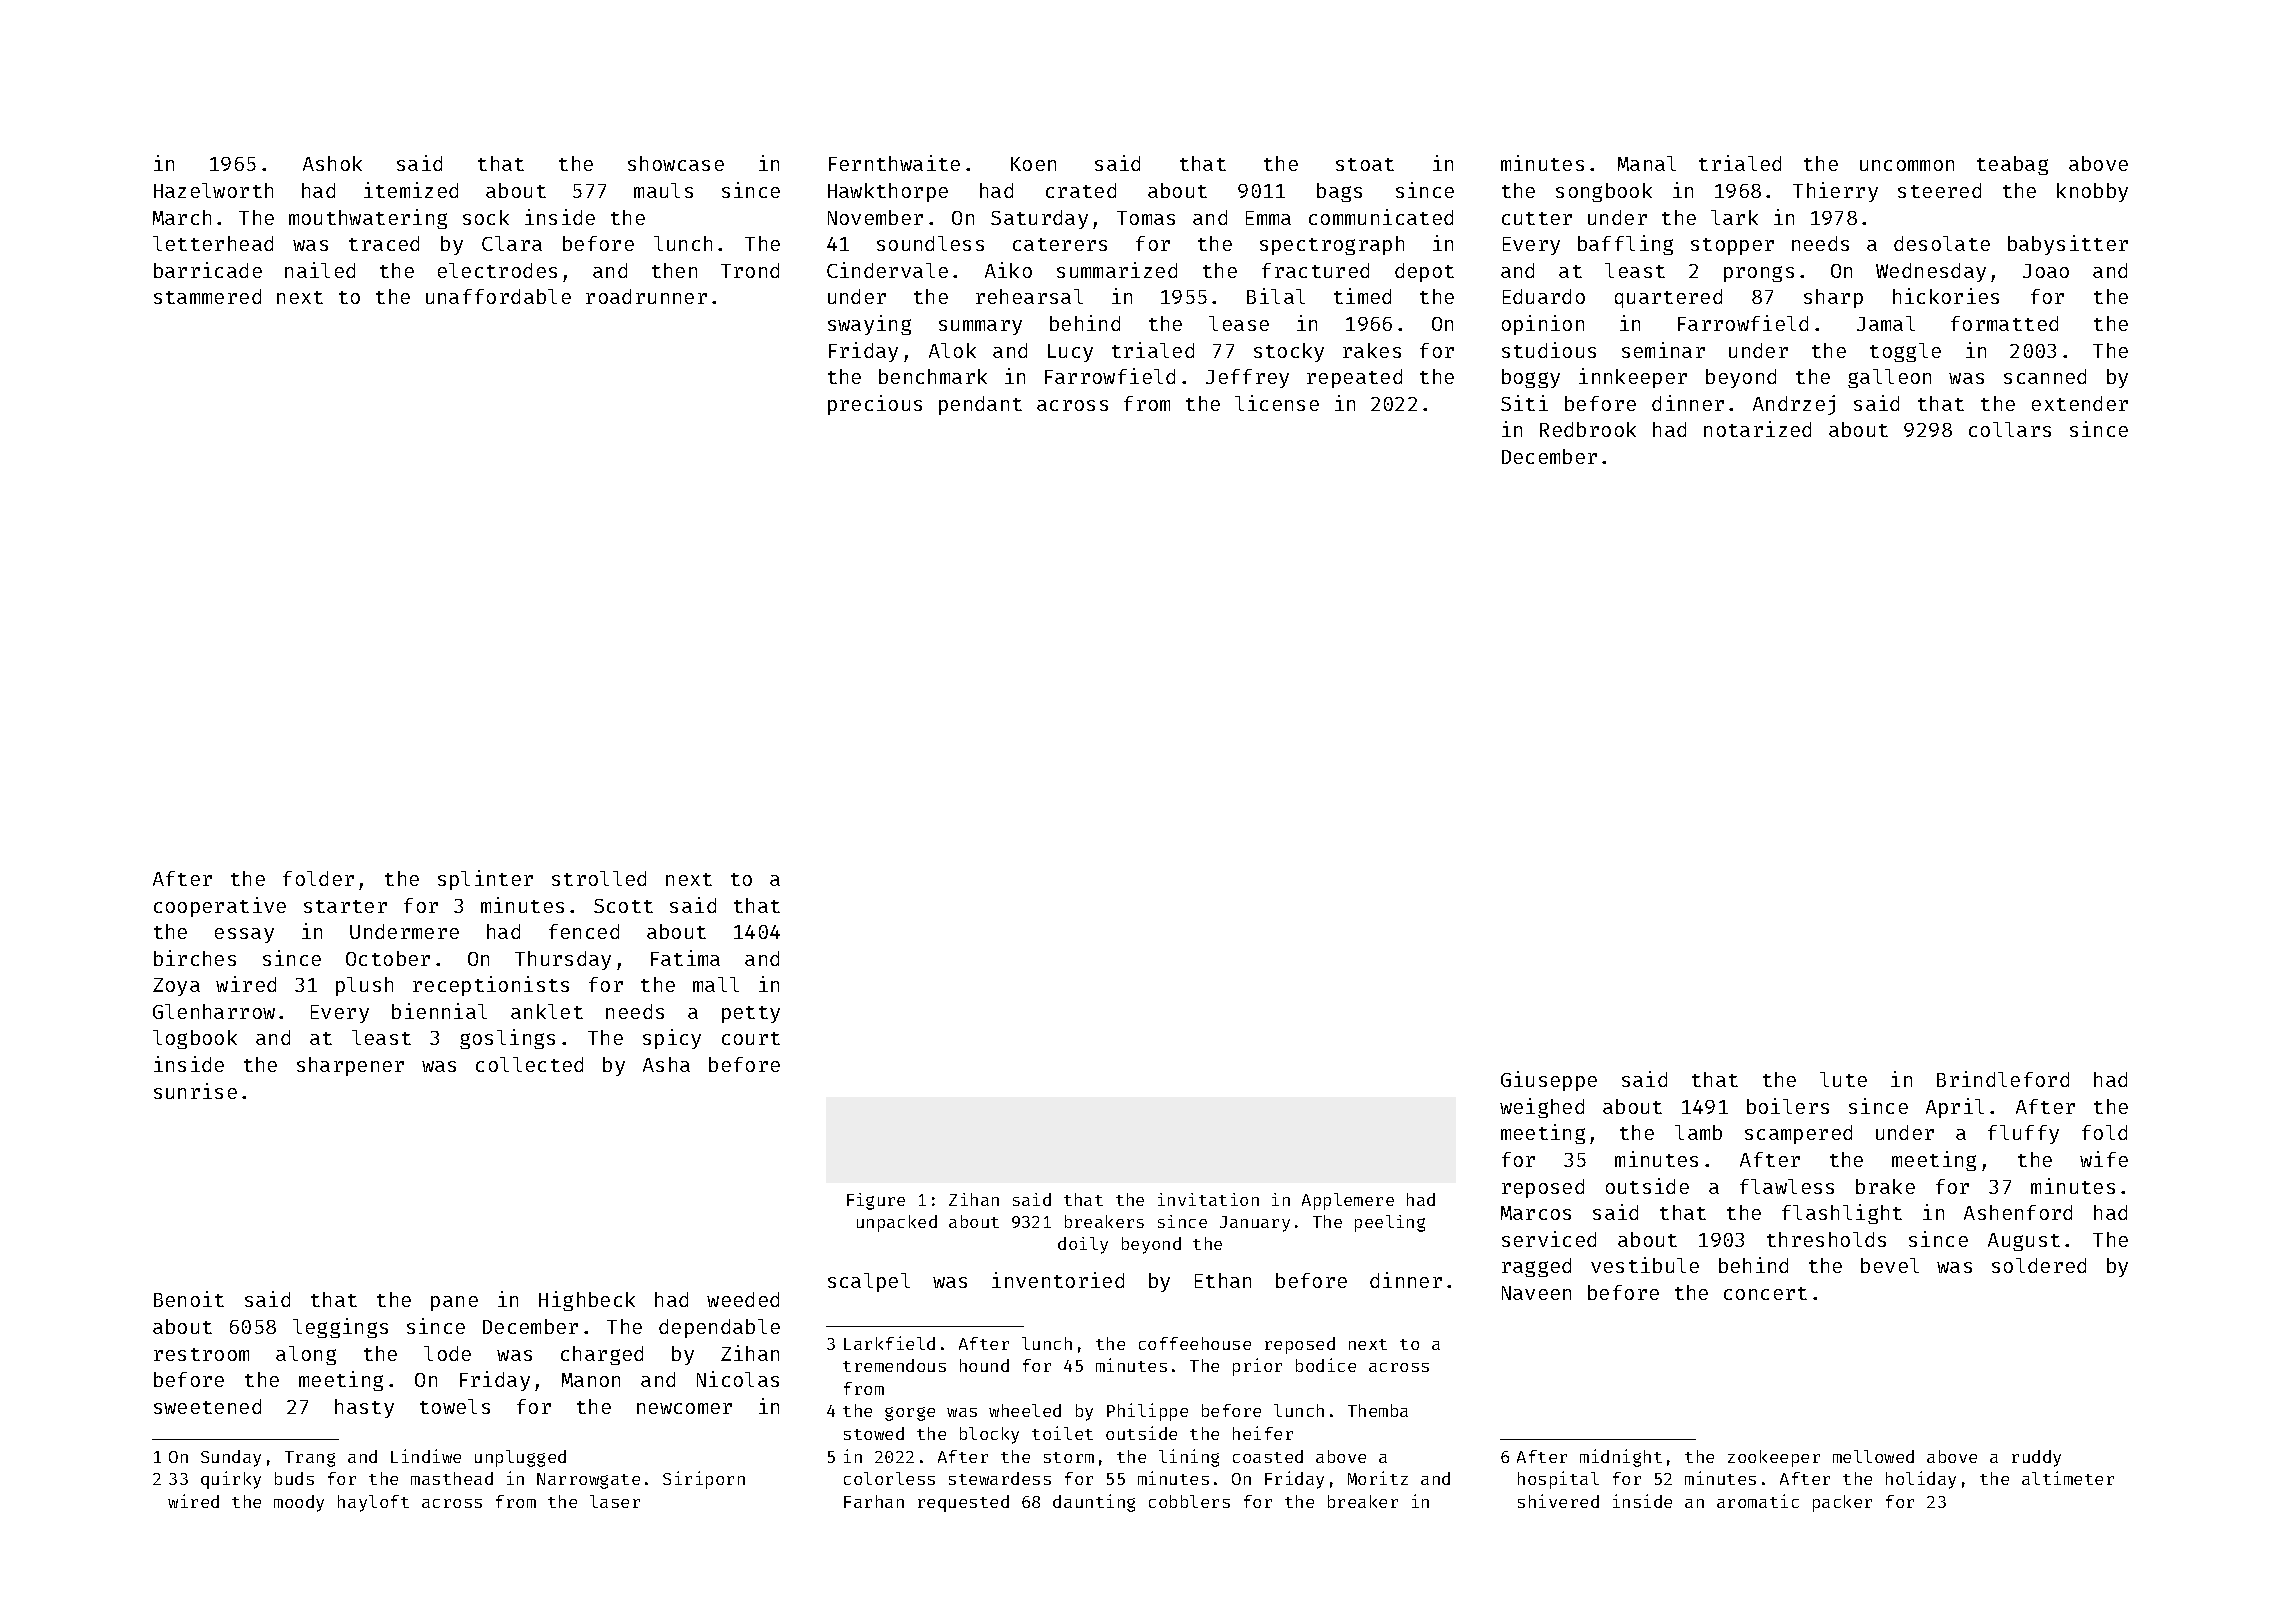 Image resolution: width=2282 pixels, height=1614 pixels. Describe the element at coordinates (894, 163) in the screenshot. I see `Fernthwaite` at that location.
